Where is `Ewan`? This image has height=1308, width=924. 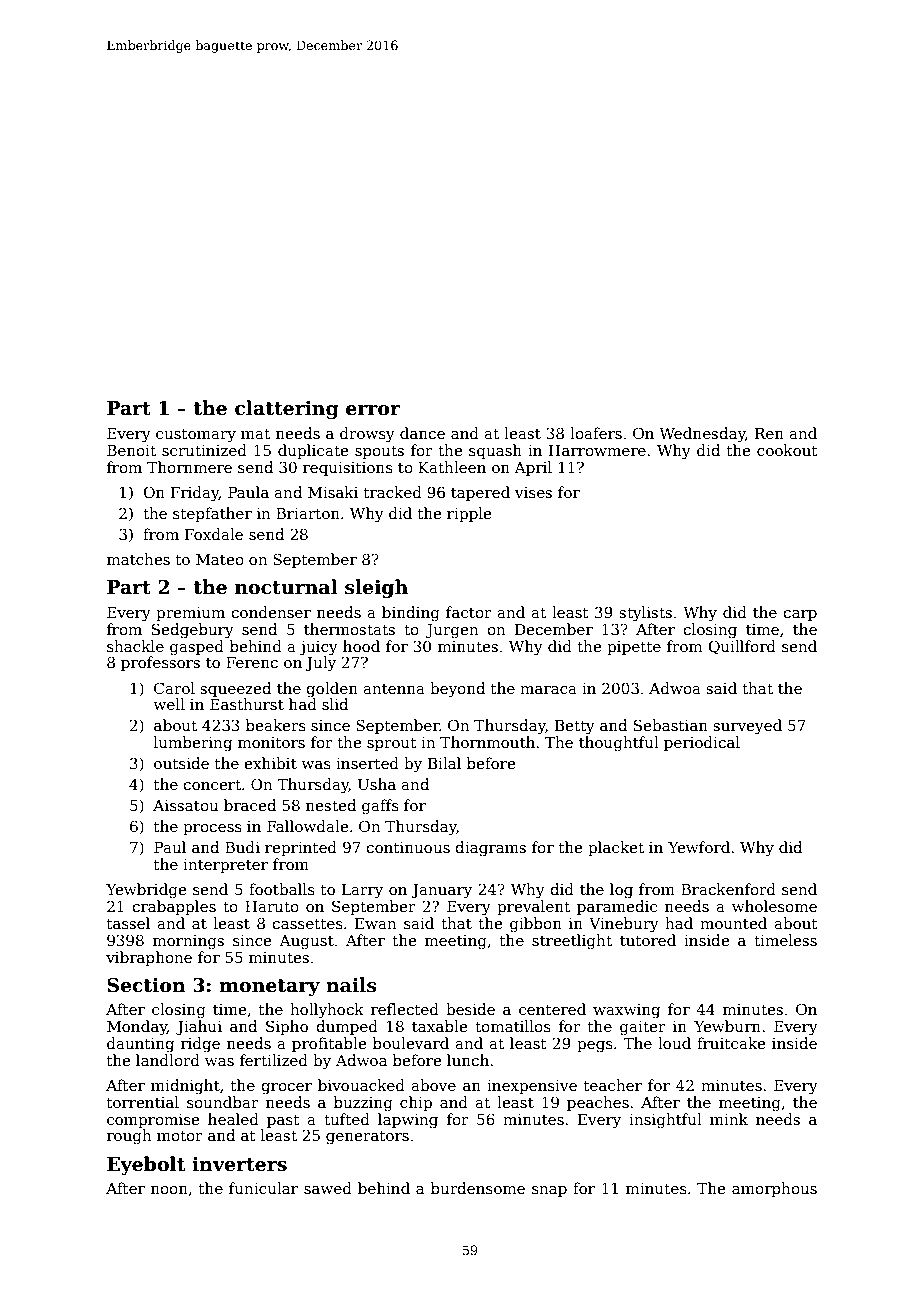 Ewan is located at coordinates (376, 923).
